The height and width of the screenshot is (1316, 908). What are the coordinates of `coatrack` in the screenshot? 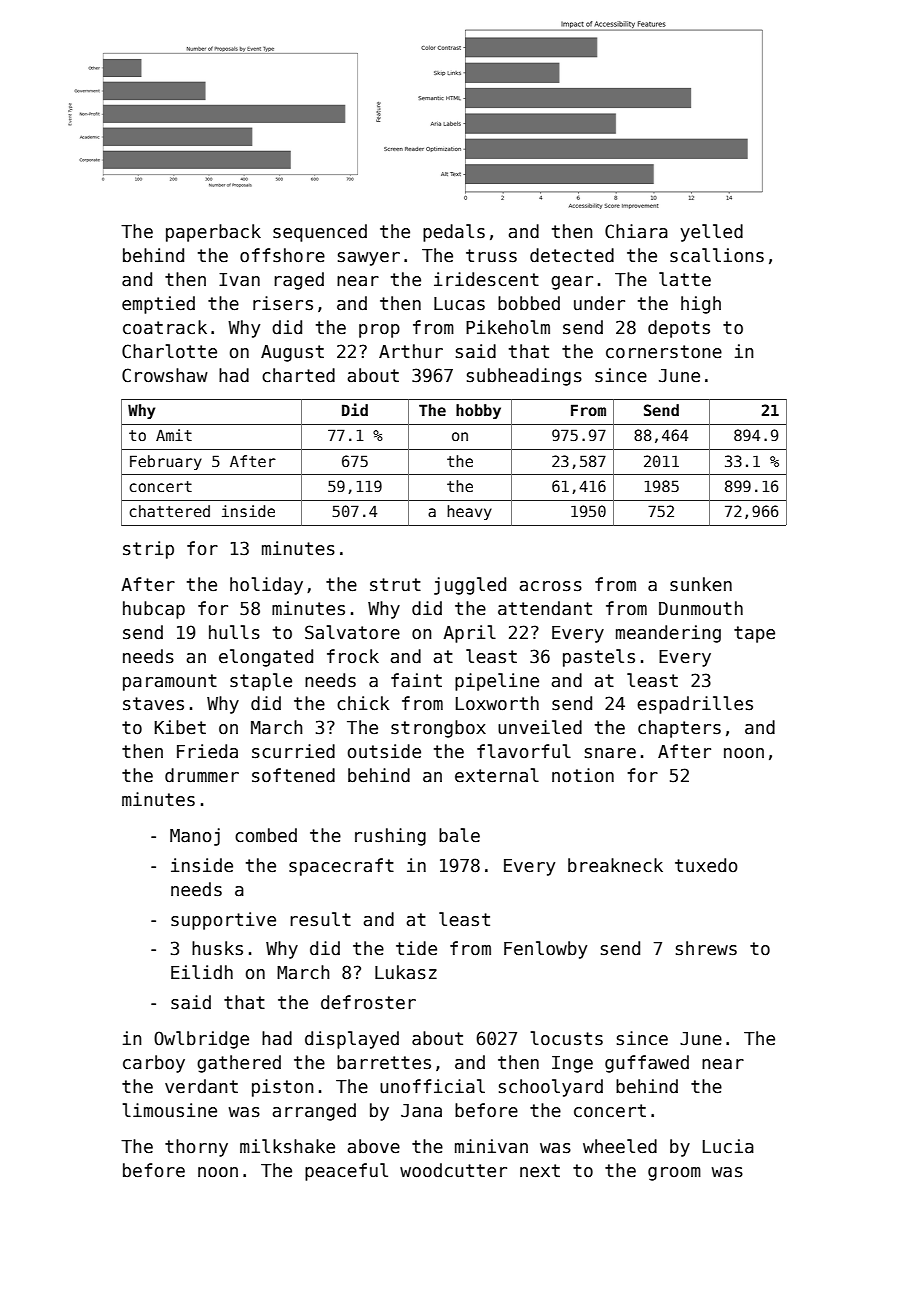 It's located at (165, 327).
